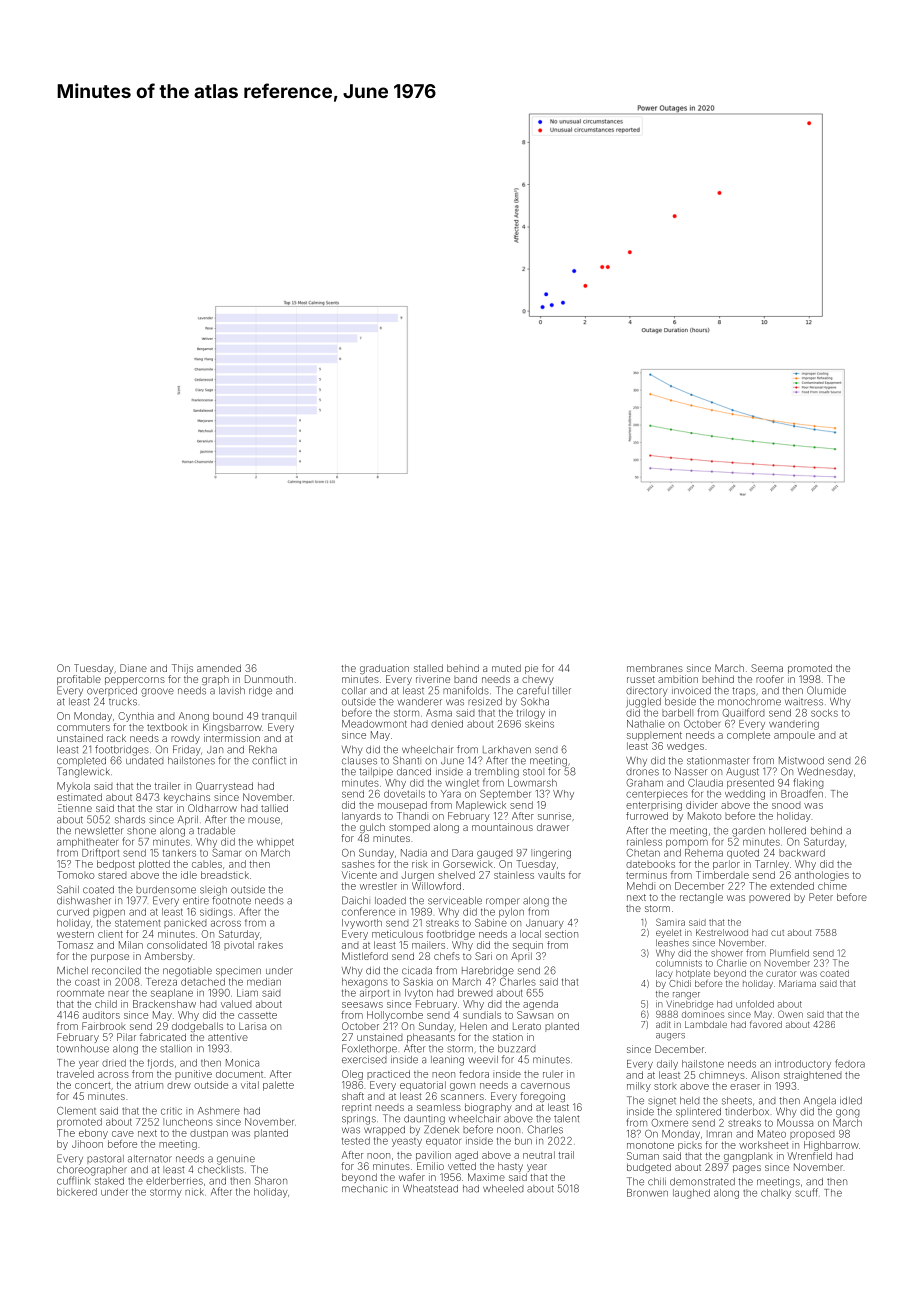 This screenshot has height=1308, width=924. Describe the element at coordinates (794, 725) in the screenshot. I see `wandering` at that location.
